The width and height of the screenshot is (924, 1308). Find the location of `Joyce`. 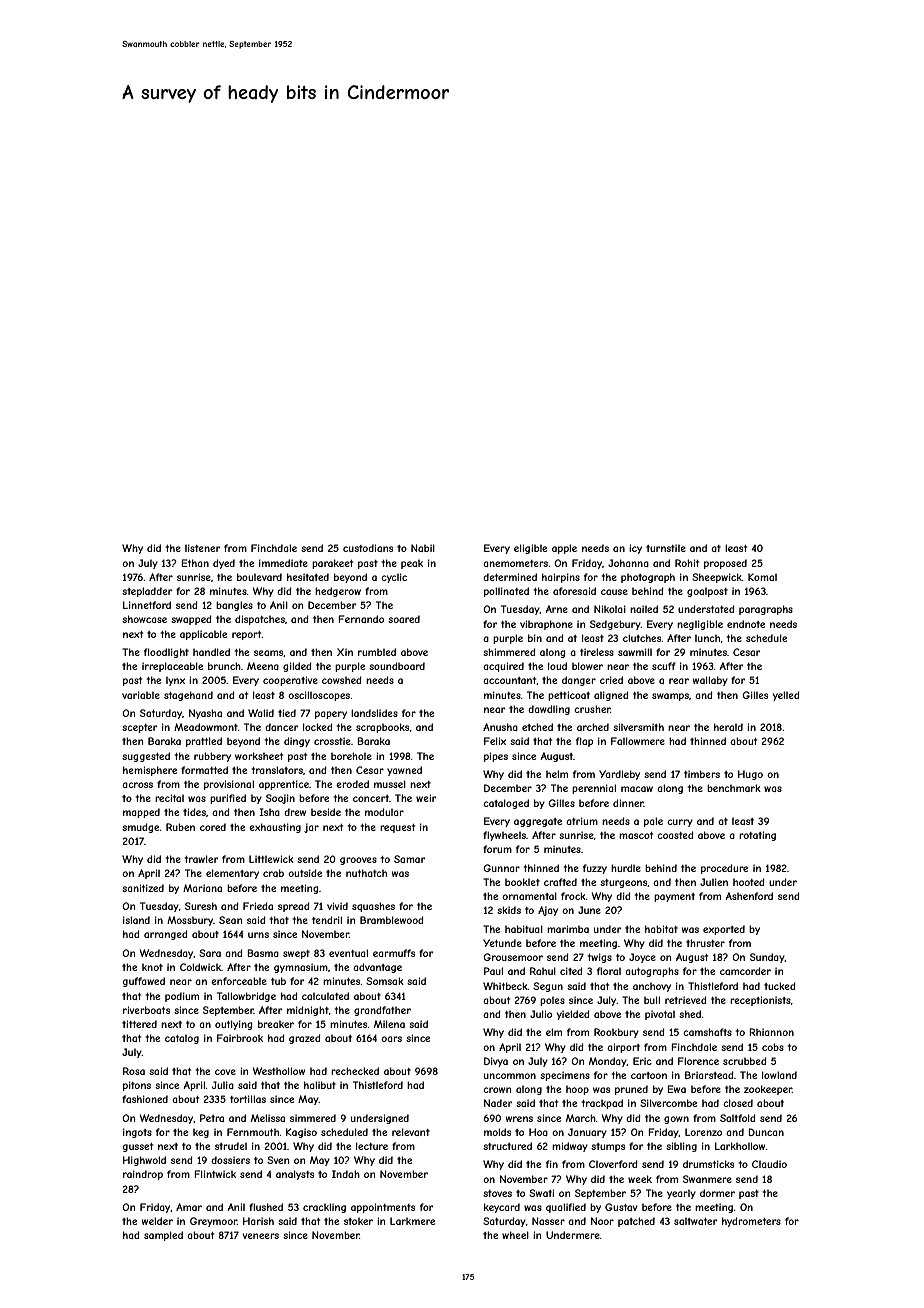

Joyce is located at coordinates (642, 958).
